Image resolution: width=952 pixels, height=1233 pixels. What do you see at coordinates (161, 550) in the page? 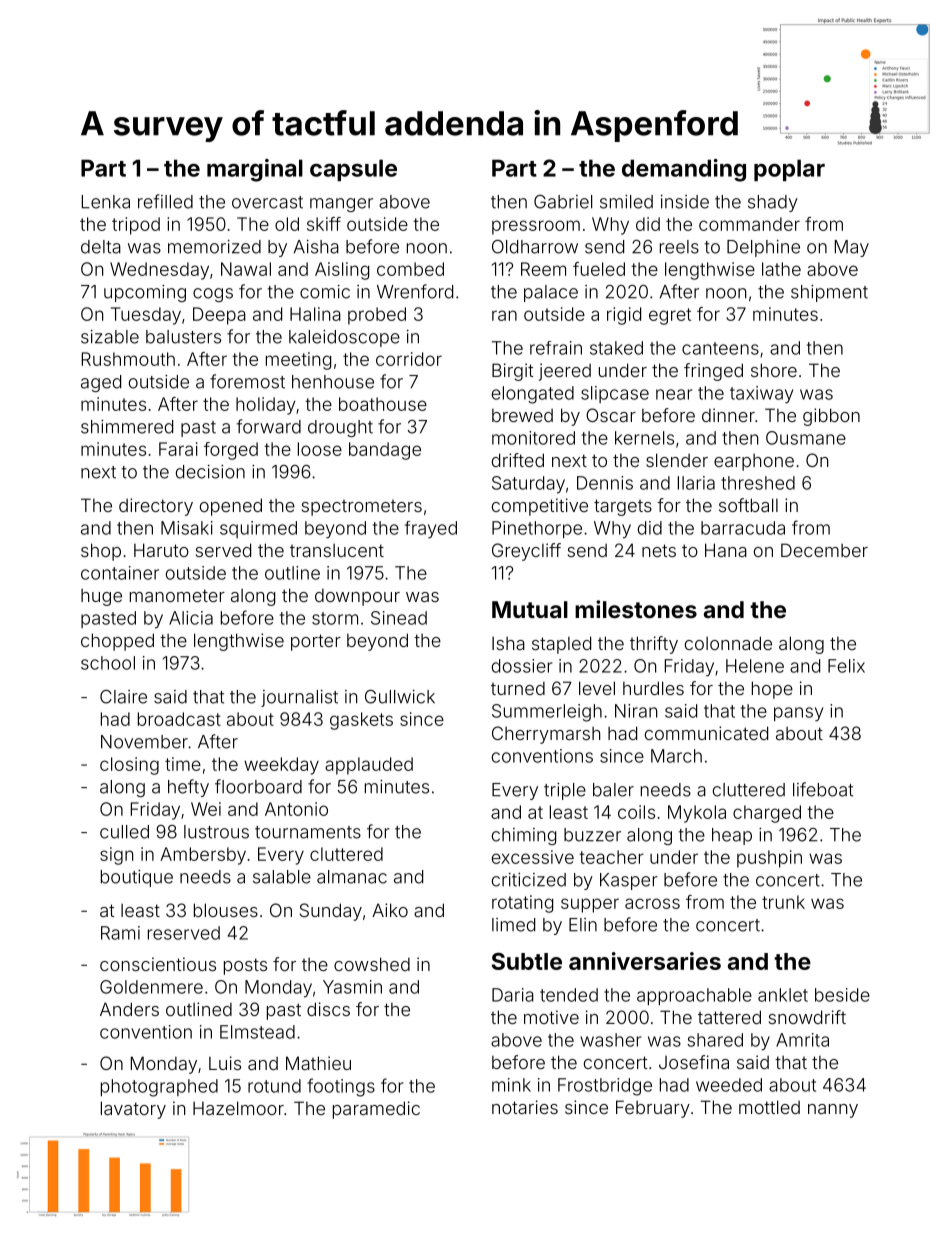
I see `Haruto` at bounding box center [161, 550].
